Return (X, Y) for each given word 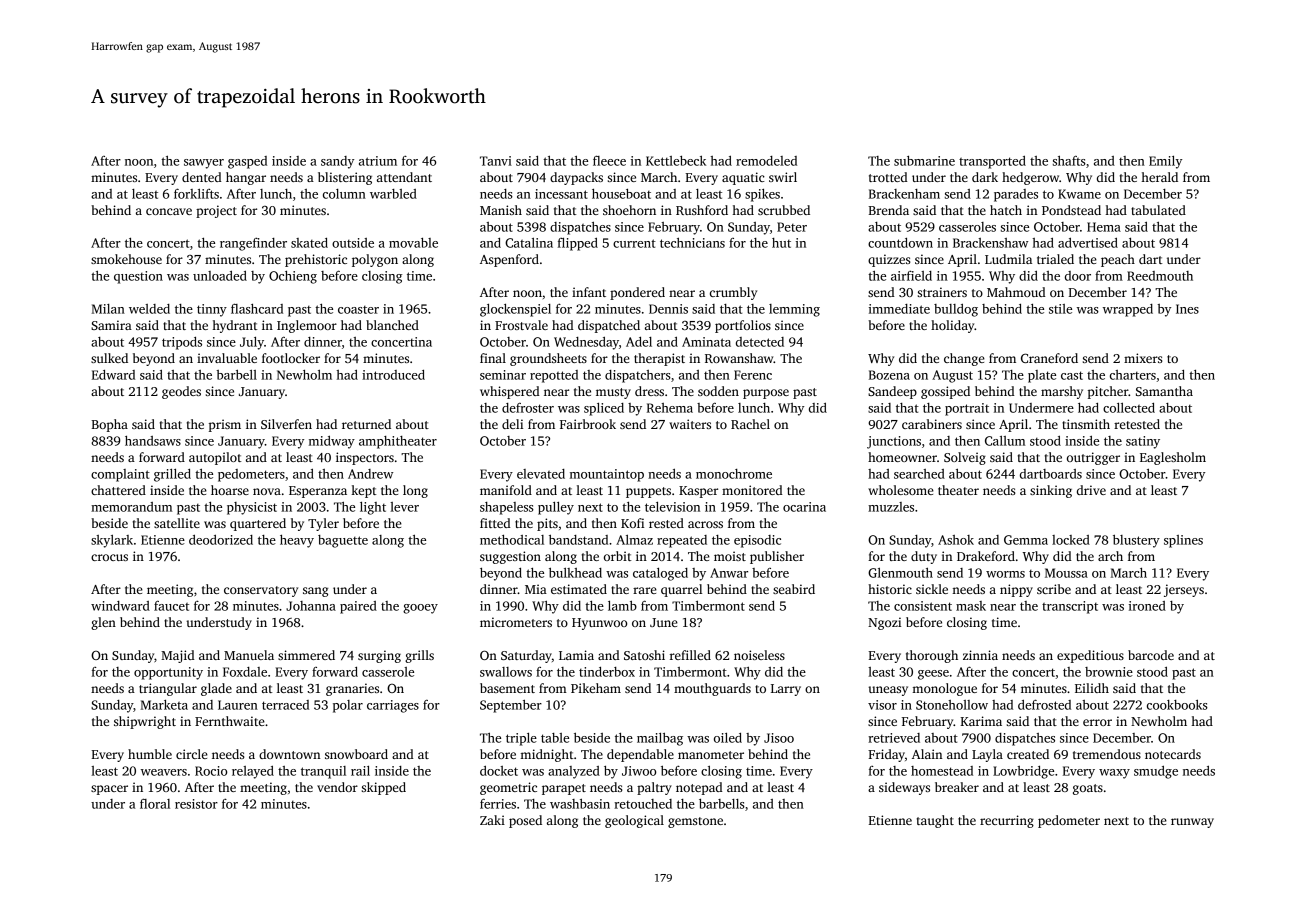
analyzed (574, 772)
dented (202, 177)
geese (933, 675)
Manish (501, 210)
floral (155, 803)
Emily (1165, 162)
